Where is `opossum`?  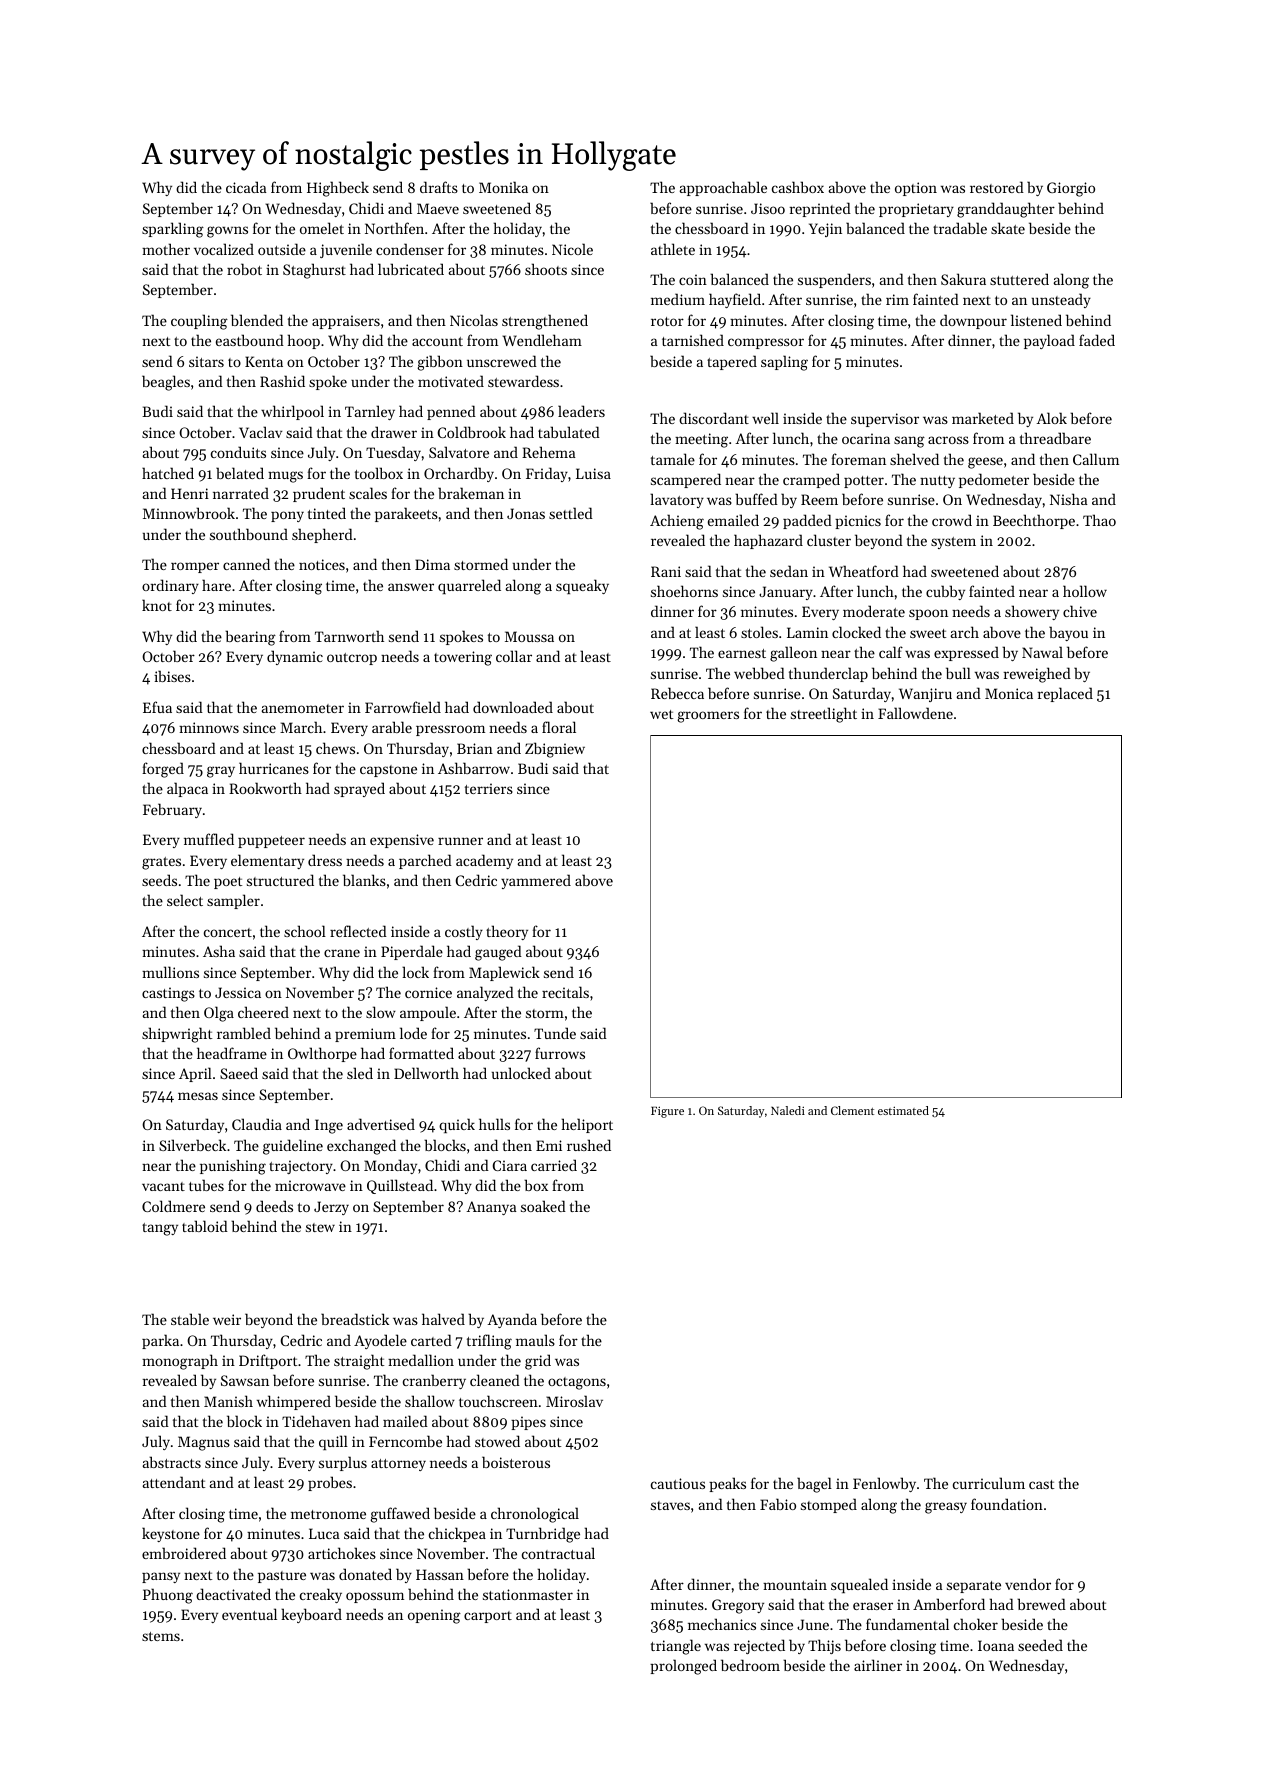 opossum is located at coordinates (375, 1597).
